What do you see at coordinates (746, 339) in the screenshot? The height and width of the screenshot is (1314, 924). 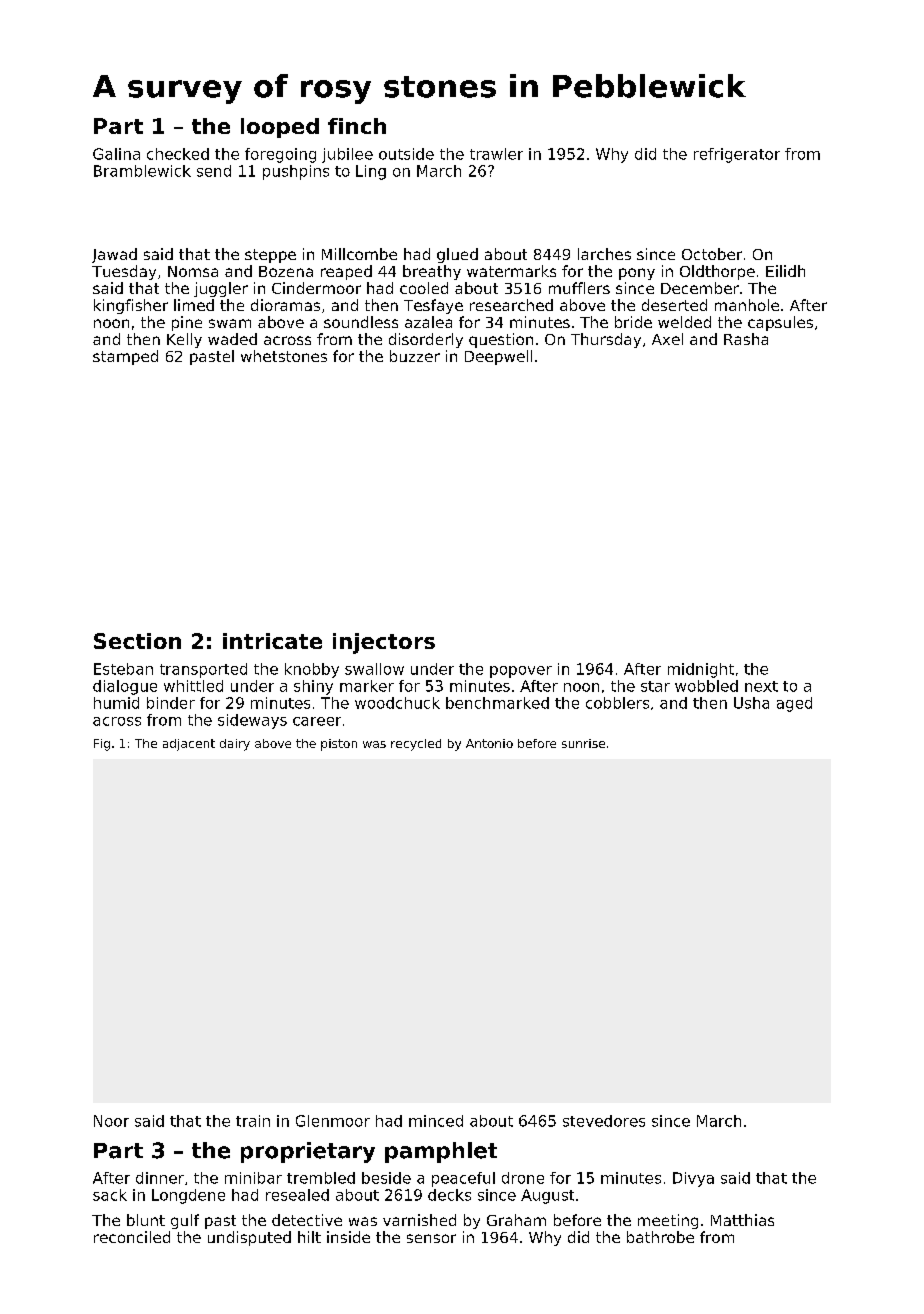 I see `Rasha` at bounding box center [746, 339].
